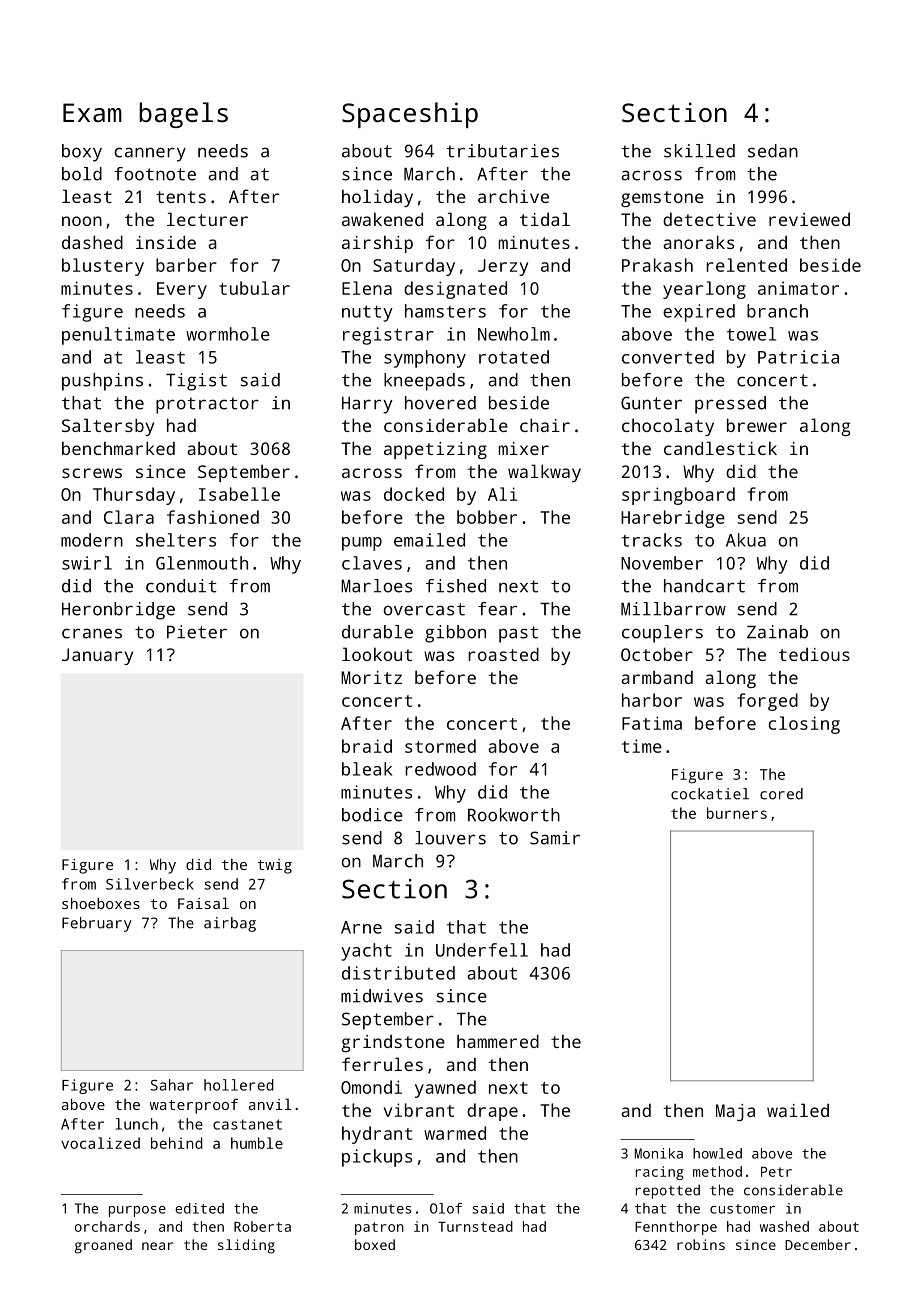 The image size is (924, 1308). I want to click on registrar, so click(388, 336).
